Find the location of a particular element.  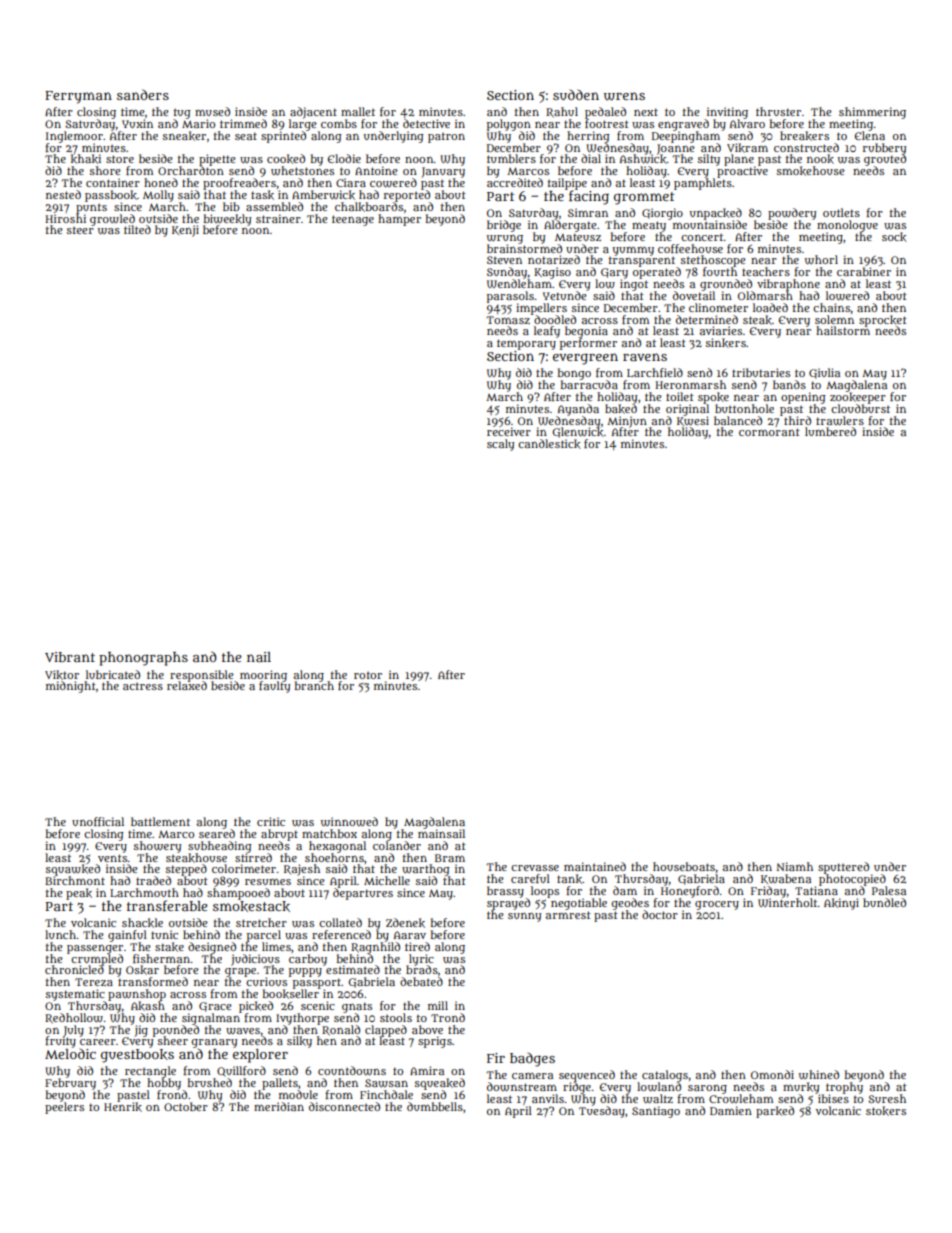

rotor is located at coordinates (368, 675).
